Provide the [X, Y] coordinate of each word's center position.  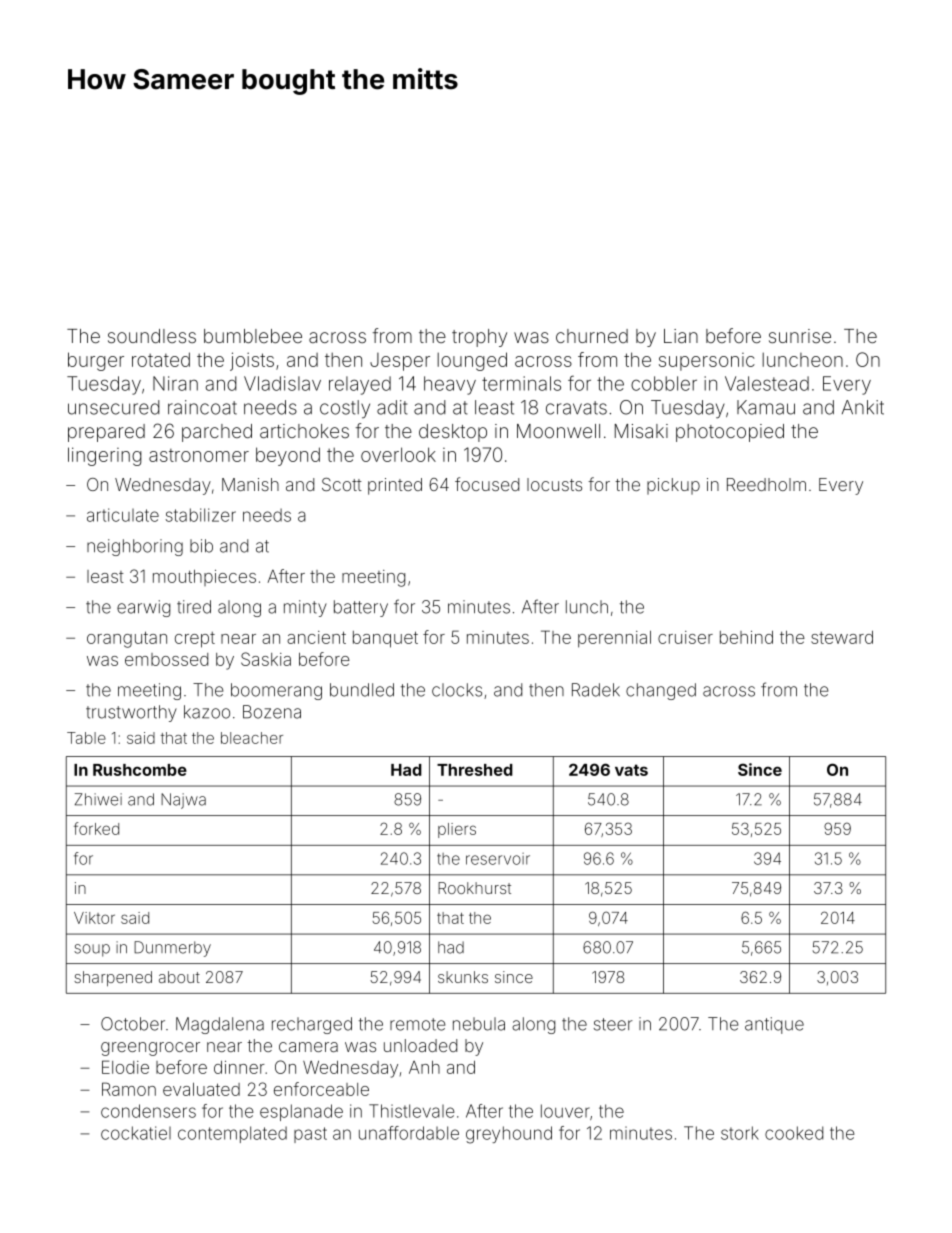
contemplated [232, 1134]
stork [740, 1133]
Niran [175, 383]
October [133, 1024]
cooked [794, 1133]
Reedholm [766, 484]
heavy [450, 385]
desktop [453, 433]
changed [661, 691]
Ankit [863, 407]
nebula [479, 1024]
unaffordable [409, 1133]
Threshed [475, 770]
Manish [250, 484]
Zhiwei [98, 799]
